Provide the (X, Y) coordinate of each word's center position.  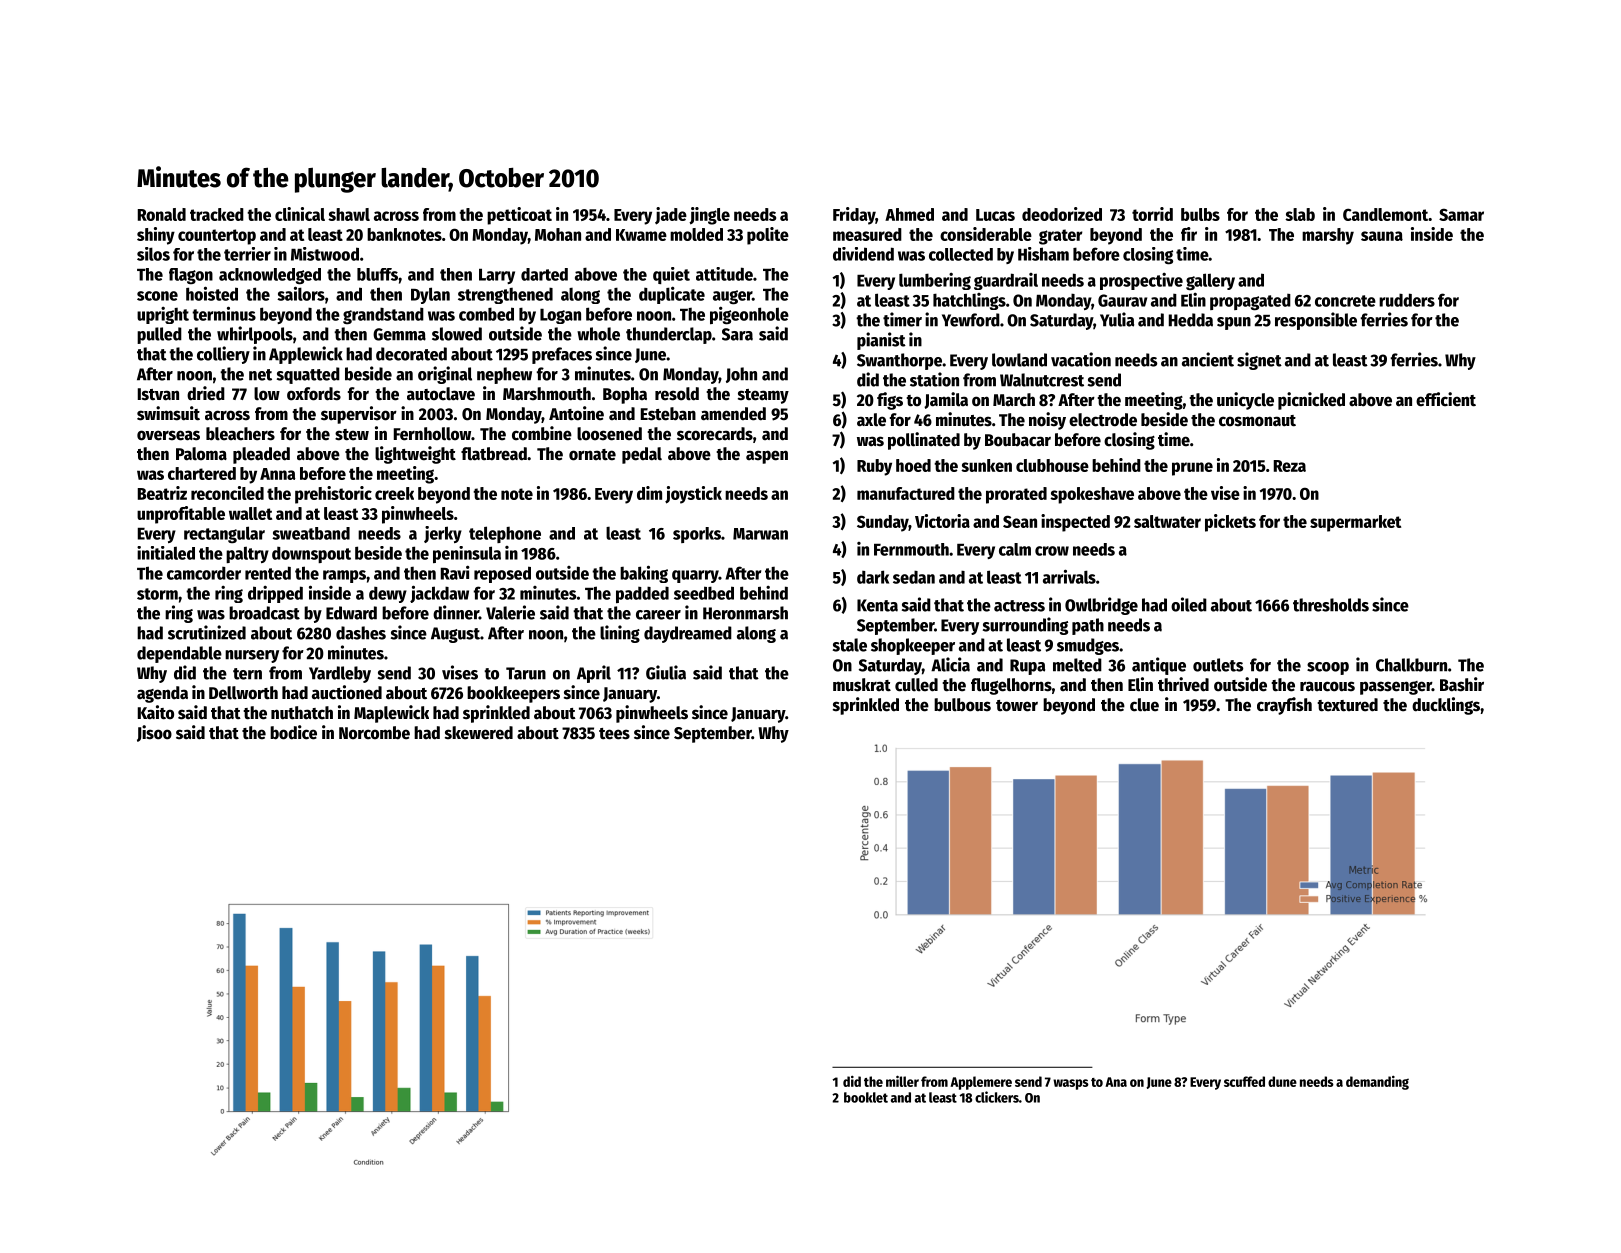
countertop (217, 237)
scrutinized (207, 632)
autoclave (441, 394)
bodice (293, 732)
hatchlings (969, 301)
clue (1144, 705)
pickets (1230, 523)
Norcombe (374, 733)
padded (642, 594)
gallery (1210, 282)
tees (614, 734)
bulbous (962, 705)
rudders (1407, 300)
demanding (1377, 1083)
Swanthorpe (899, 361)
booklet (866, 1097)
